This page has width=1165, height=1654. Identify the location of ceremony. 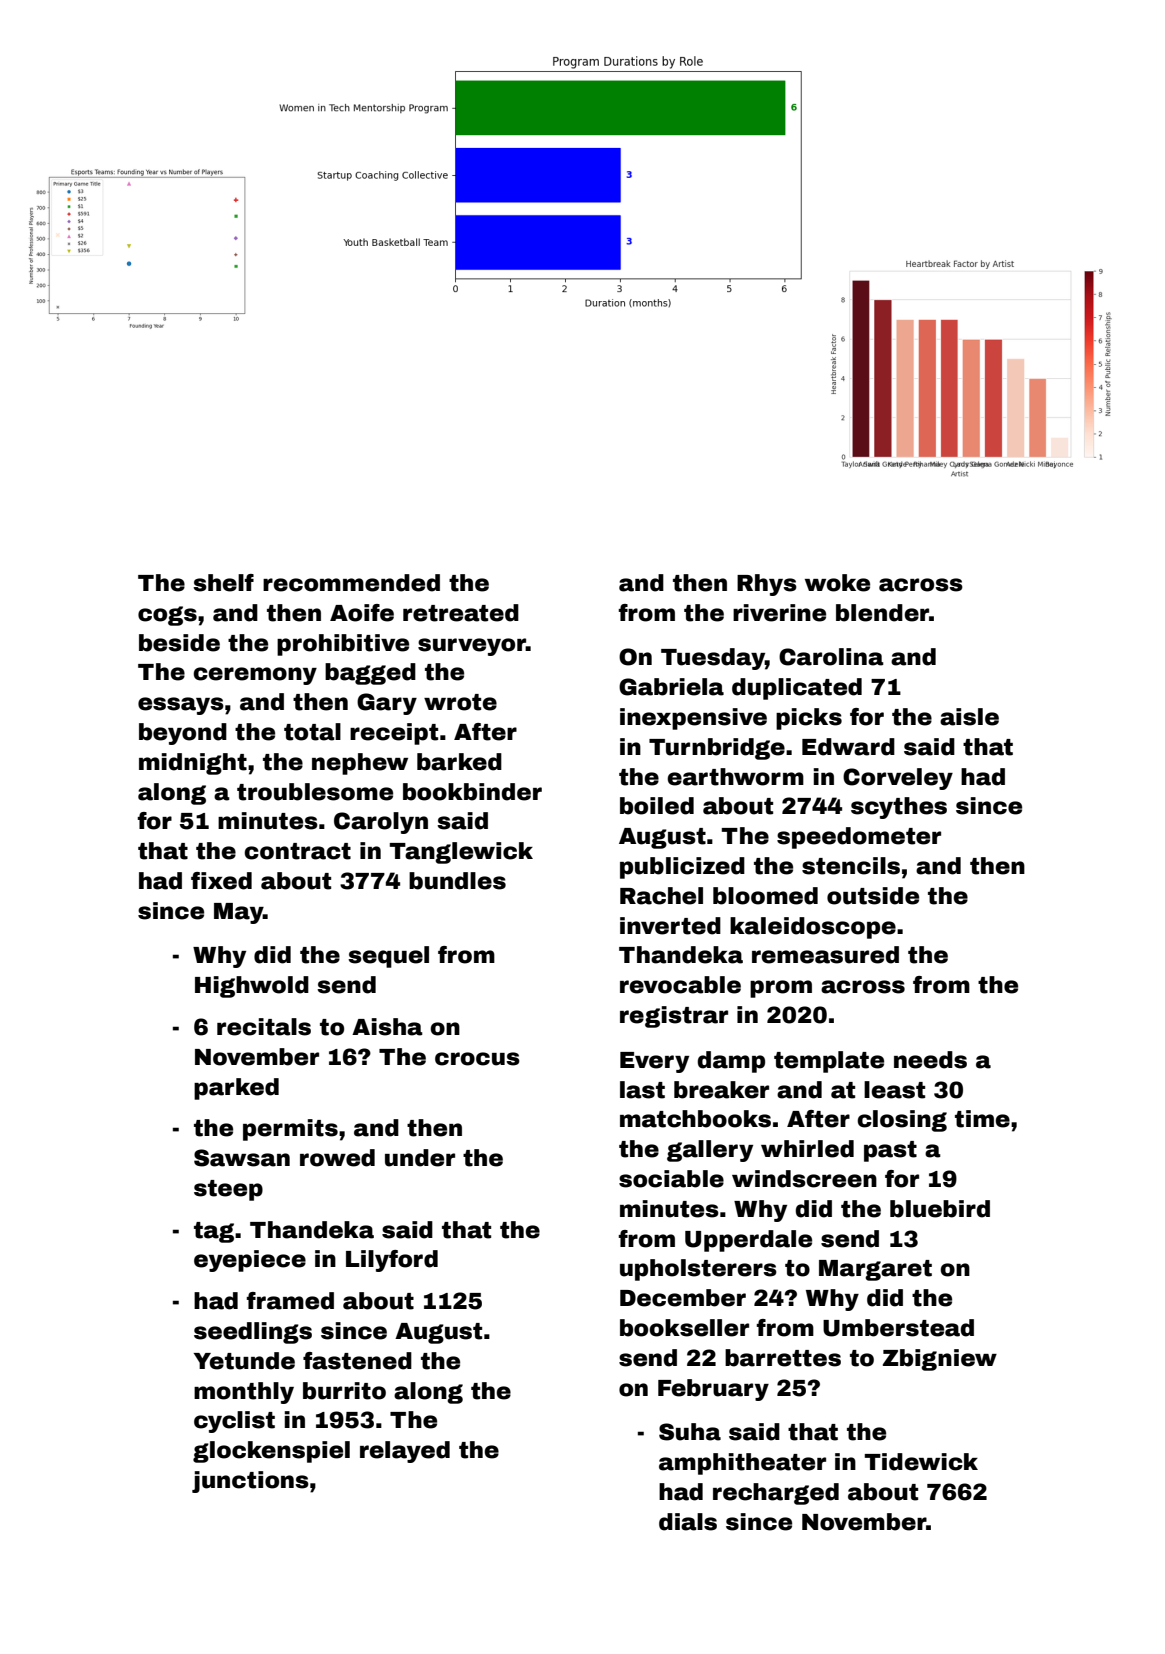
(255, 676).
